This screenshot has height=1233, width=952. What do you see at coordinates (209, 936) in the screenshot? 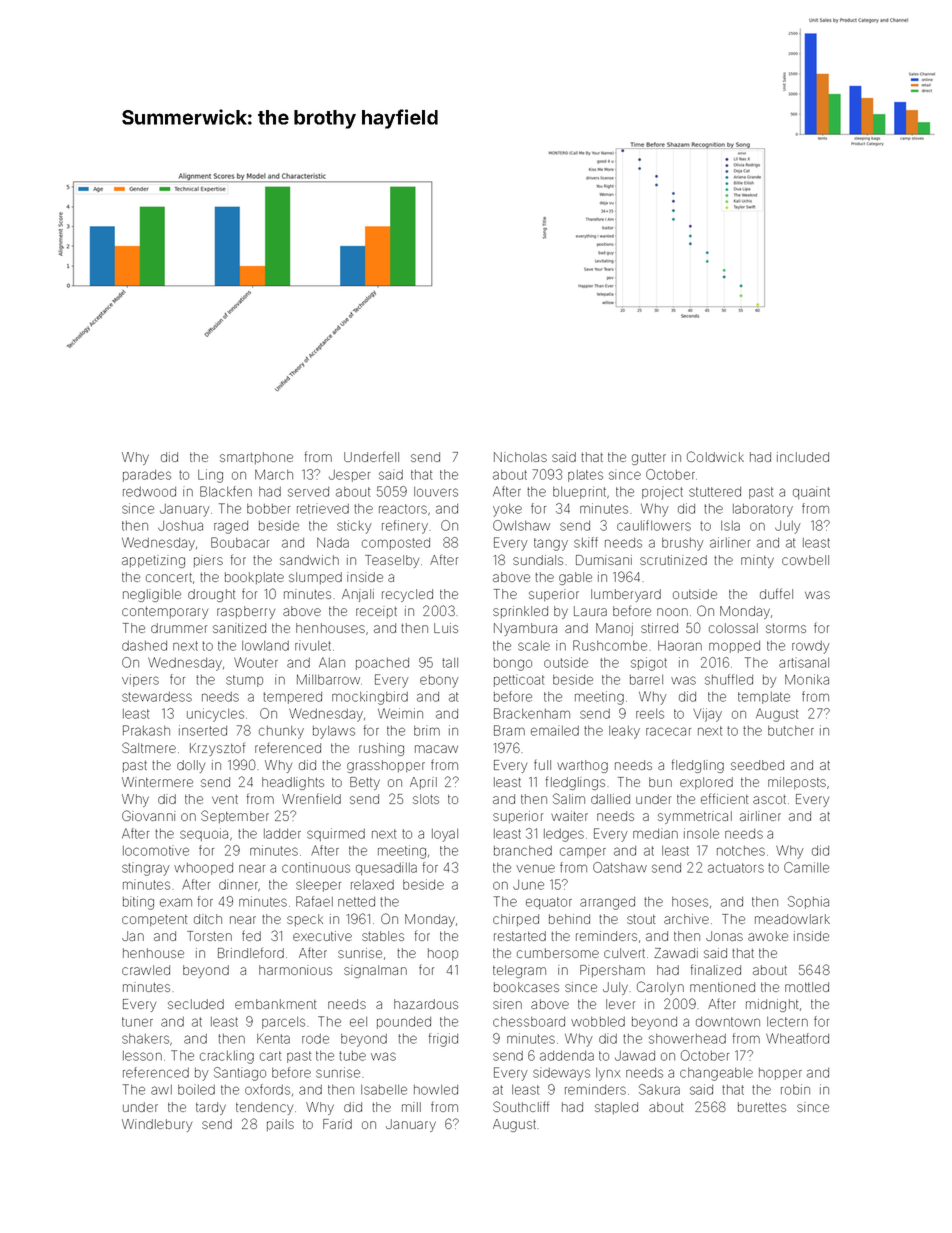
I see `Torsten` at bounding box center [209, 936].
